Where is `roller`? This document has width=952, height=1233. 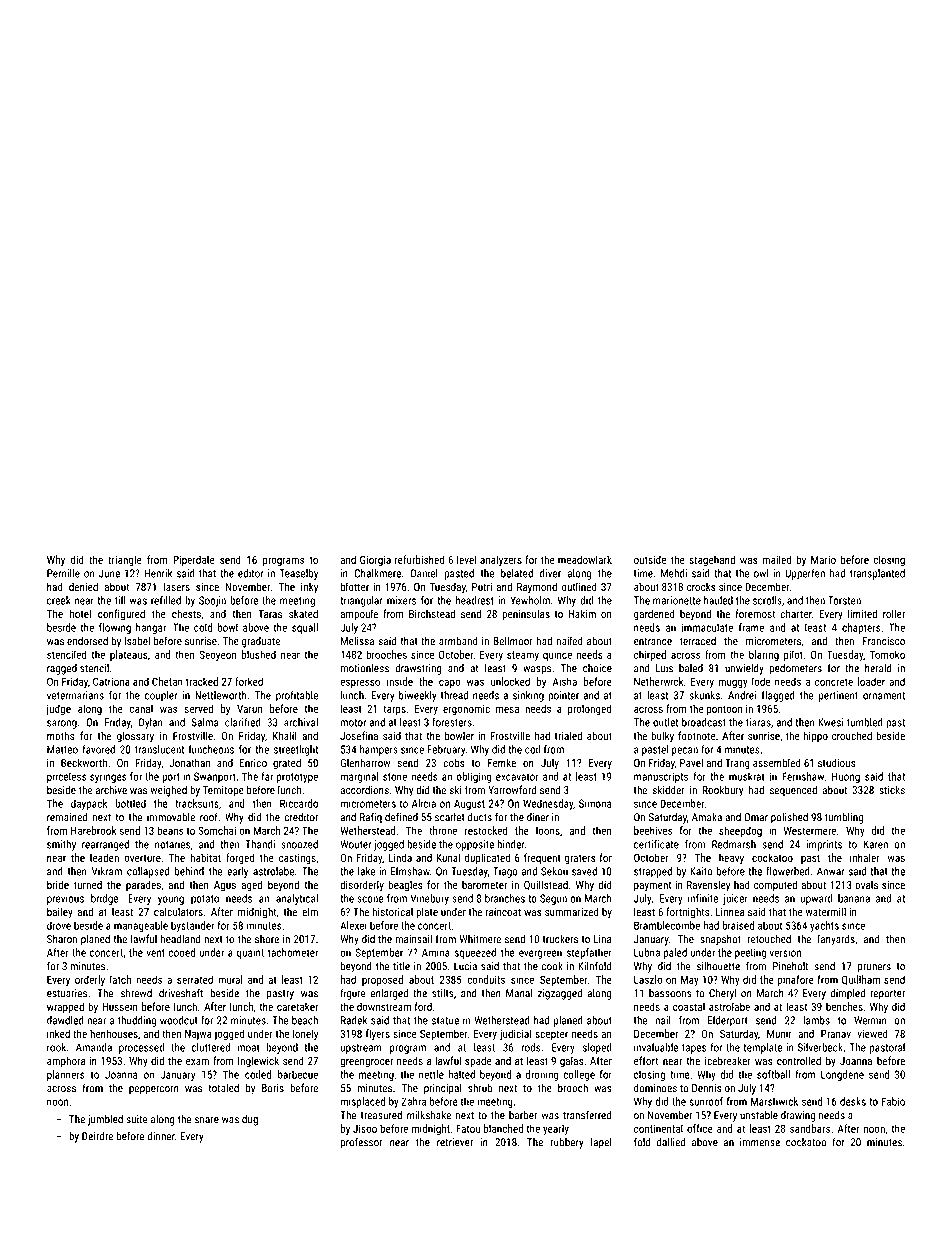
roller is located at coordinates (894, 613).
